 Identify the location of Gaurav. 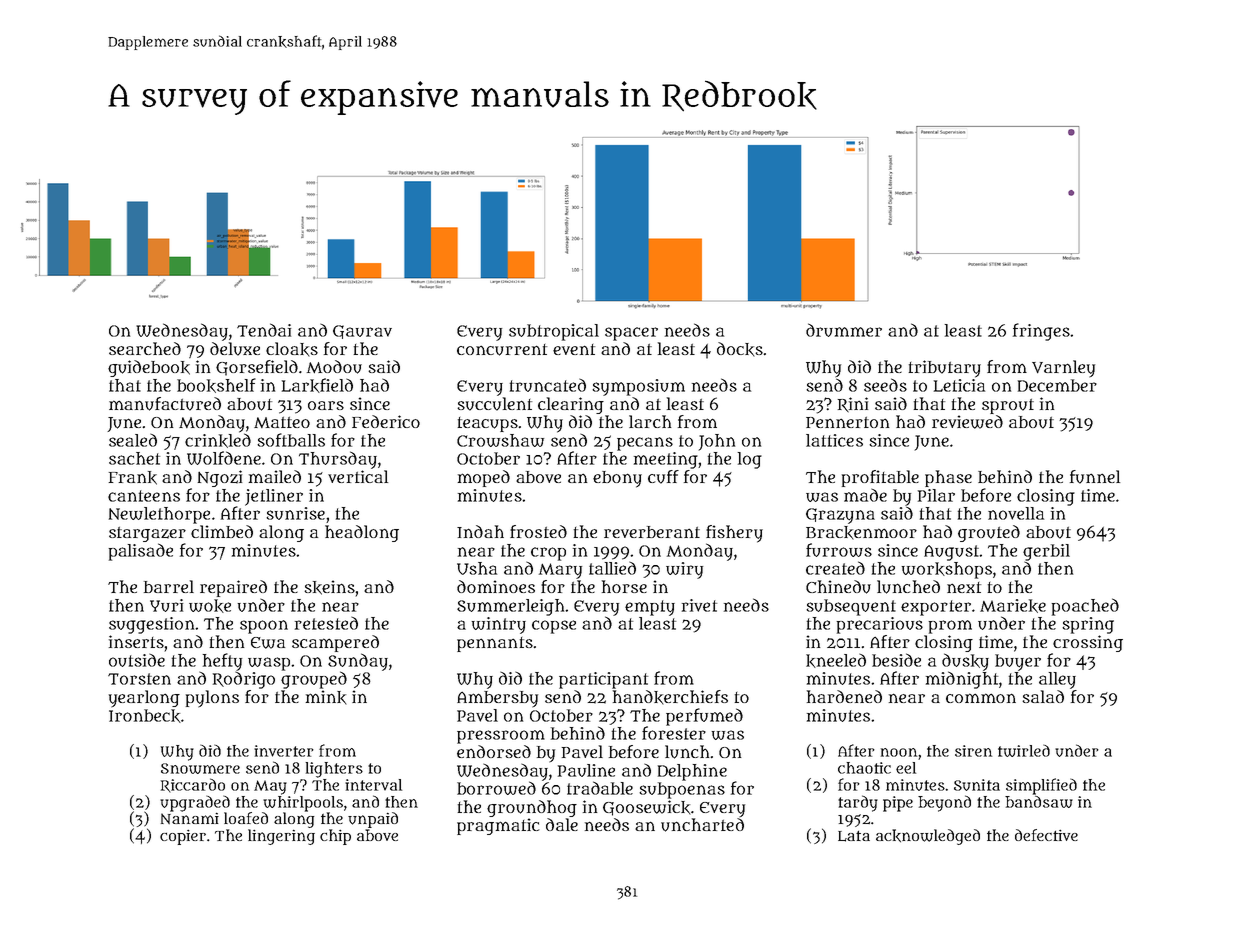
(362, 332).
